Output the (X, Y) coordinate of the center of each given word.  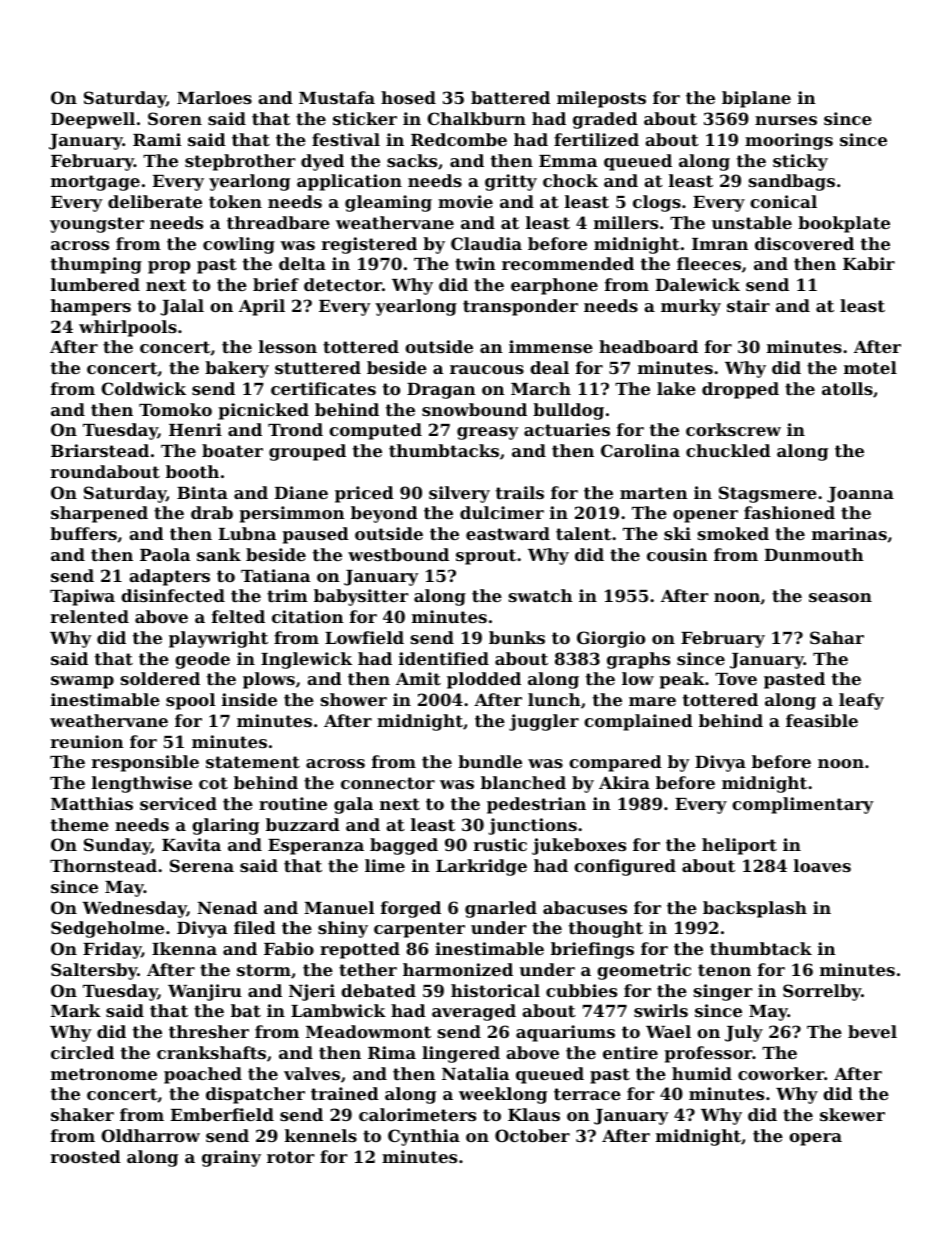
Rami (157, 139)
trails (520, 492)
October (532, 1135)
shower (354, 699)
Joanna (860, 495)
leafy (861, 701)
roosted (86, 1156)
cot (213, 783)
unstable (752, 222)
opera (815, 1139)
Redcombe (459, 139)
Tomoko (175, 409)
